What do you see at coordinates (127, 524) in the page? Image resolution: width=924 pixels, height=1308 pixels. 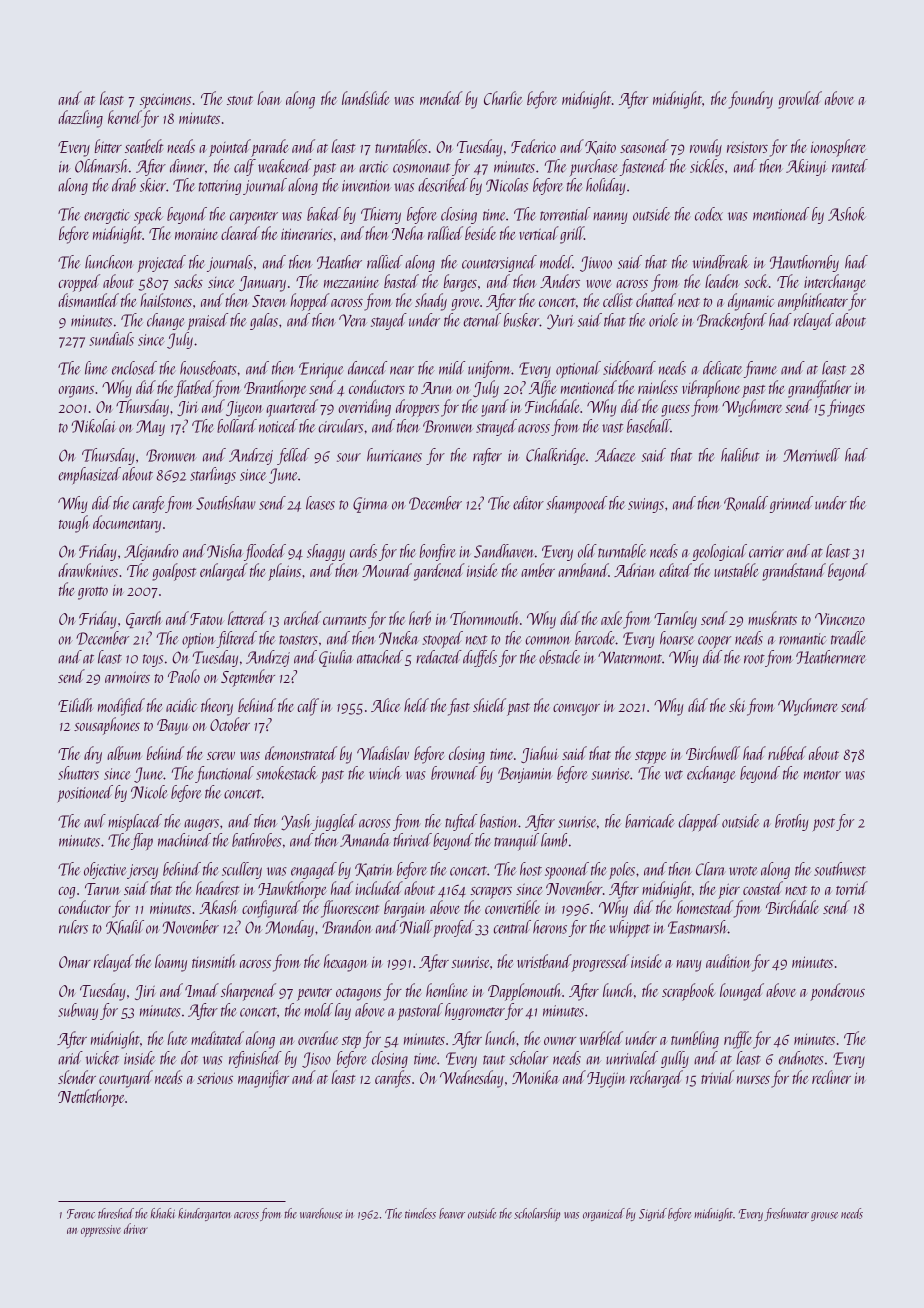 I see `documentary` at bounding box center [127, 524].
